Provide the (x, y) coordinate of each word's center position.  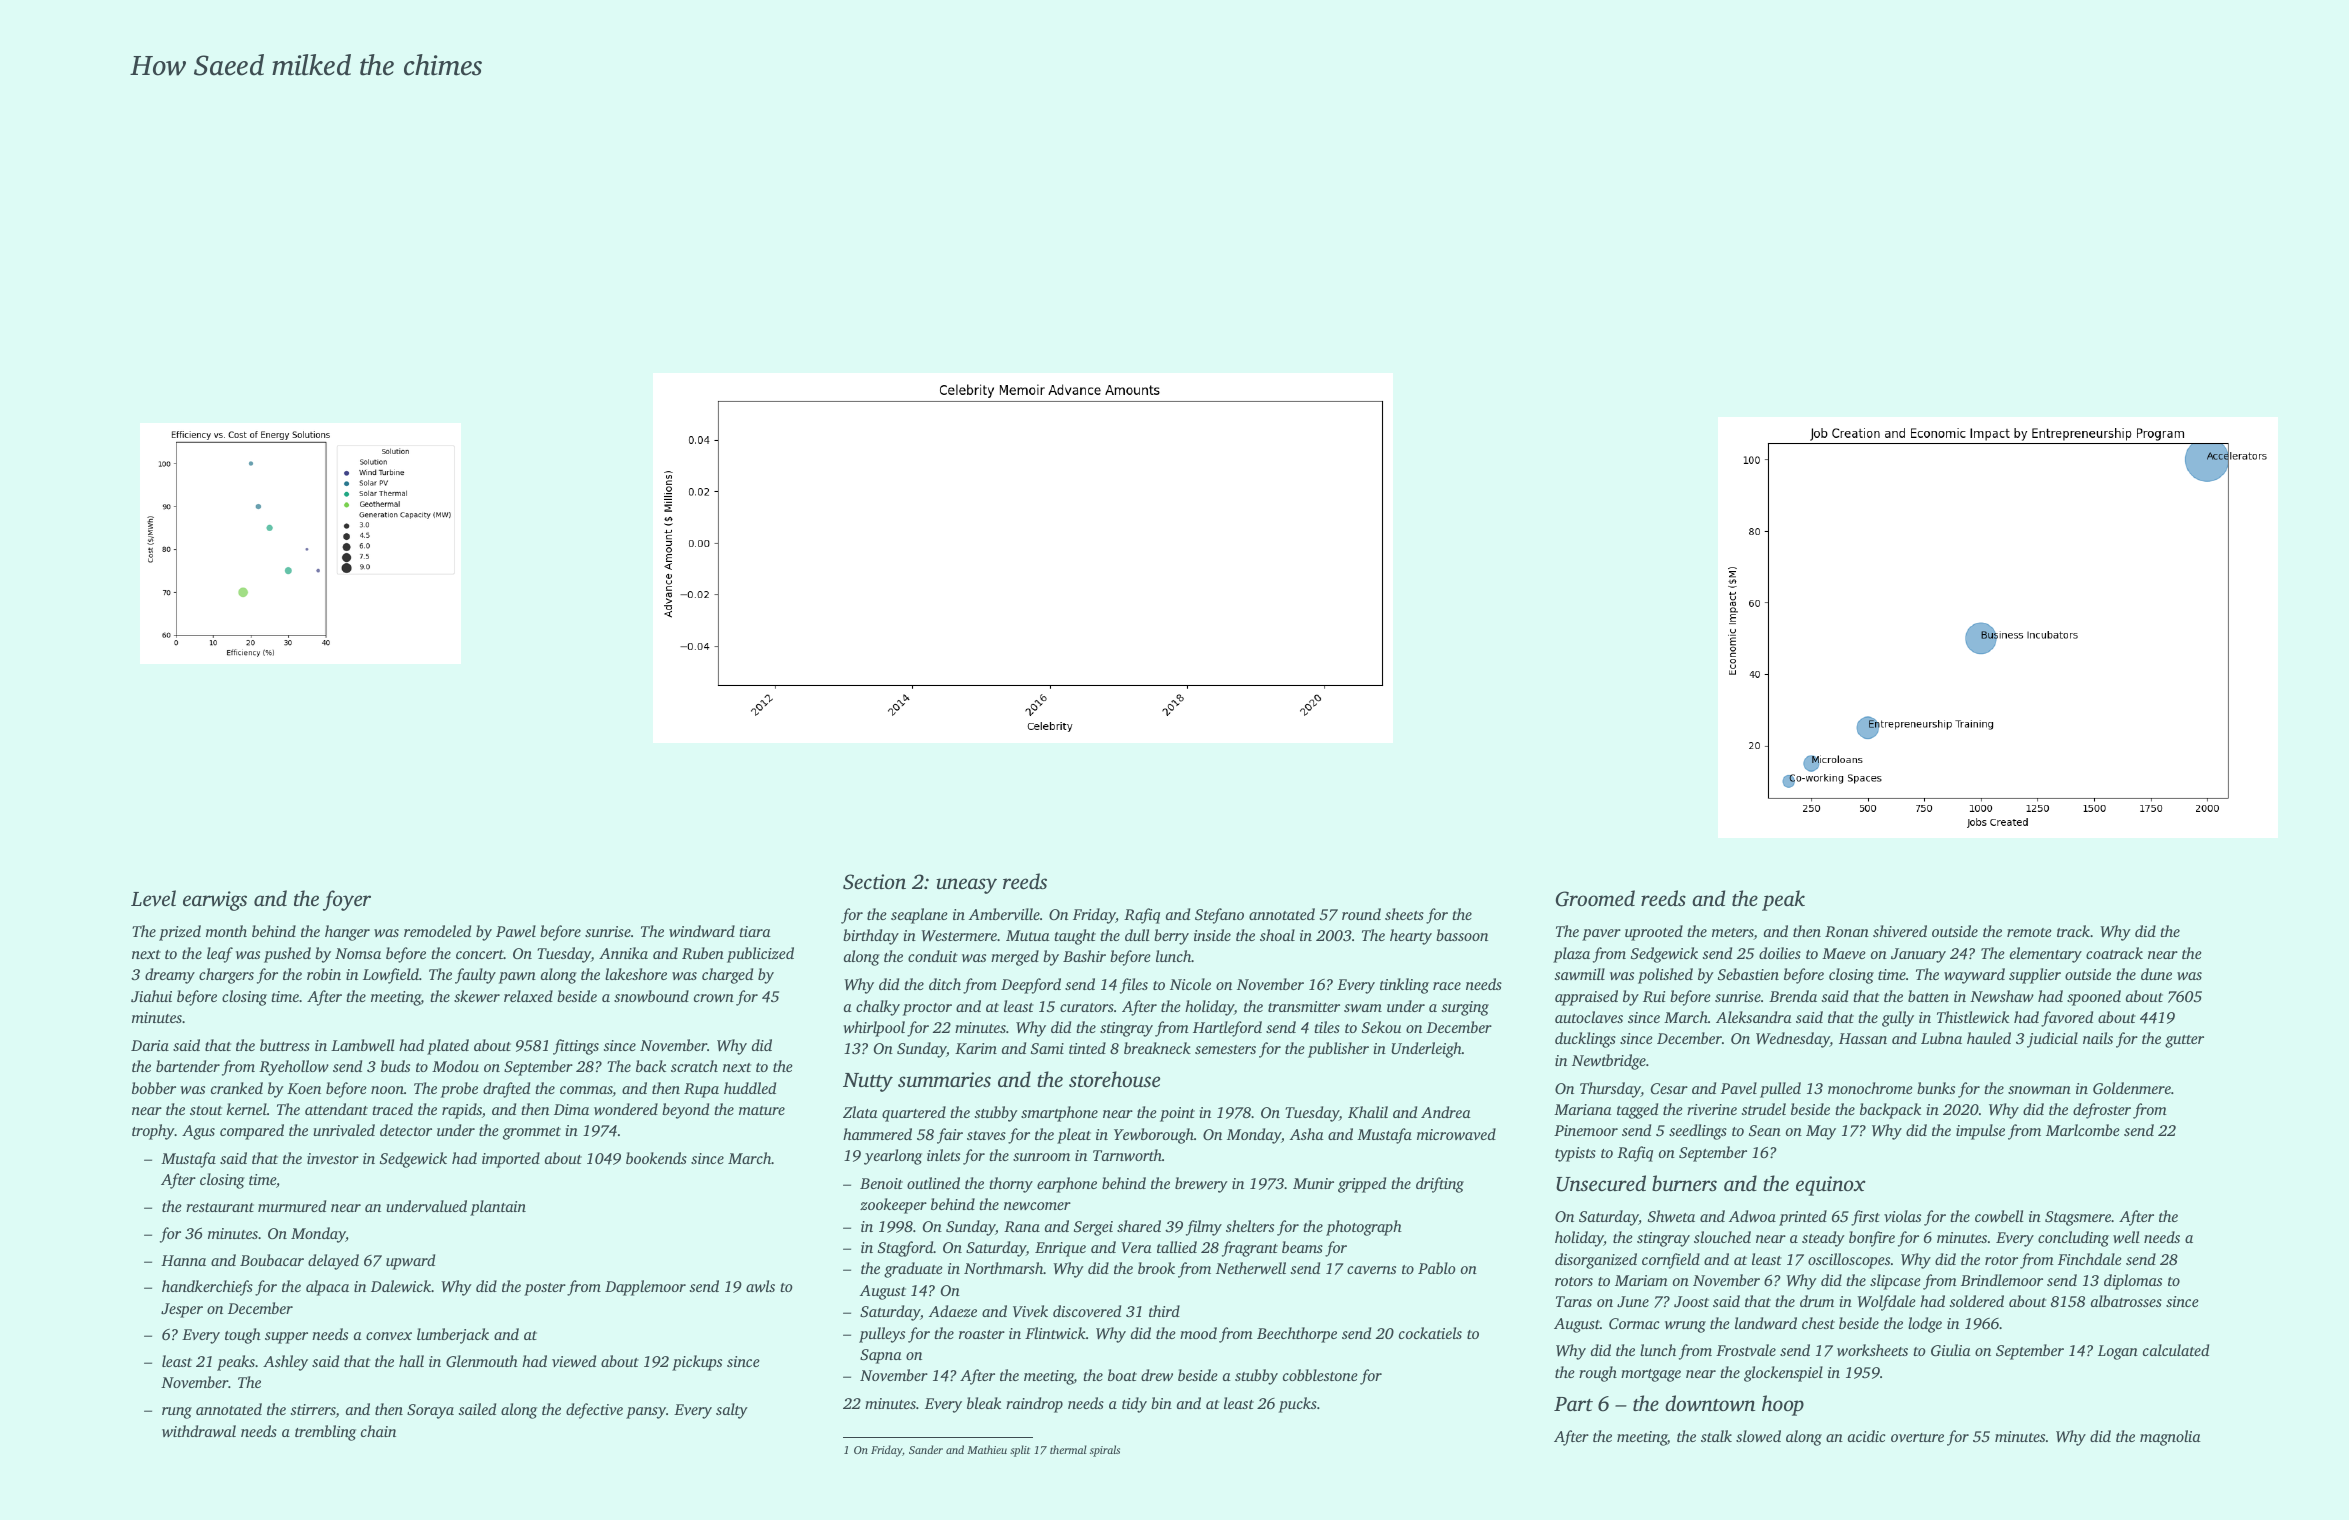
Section (874, 882)
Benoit (881, 1183)
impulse (1980, 1132)
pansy (646, 1413)
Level (153, 898)
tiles (1327, 1027)
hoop (1783, 1405)
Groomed (1595, 898)
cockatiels (1430, 1333)
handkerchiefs (207, 1288)
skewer (477, 996)
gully (1898, 1019)
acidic (1867, 1436)
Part (1573, 1404)
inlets (943, 1155)
